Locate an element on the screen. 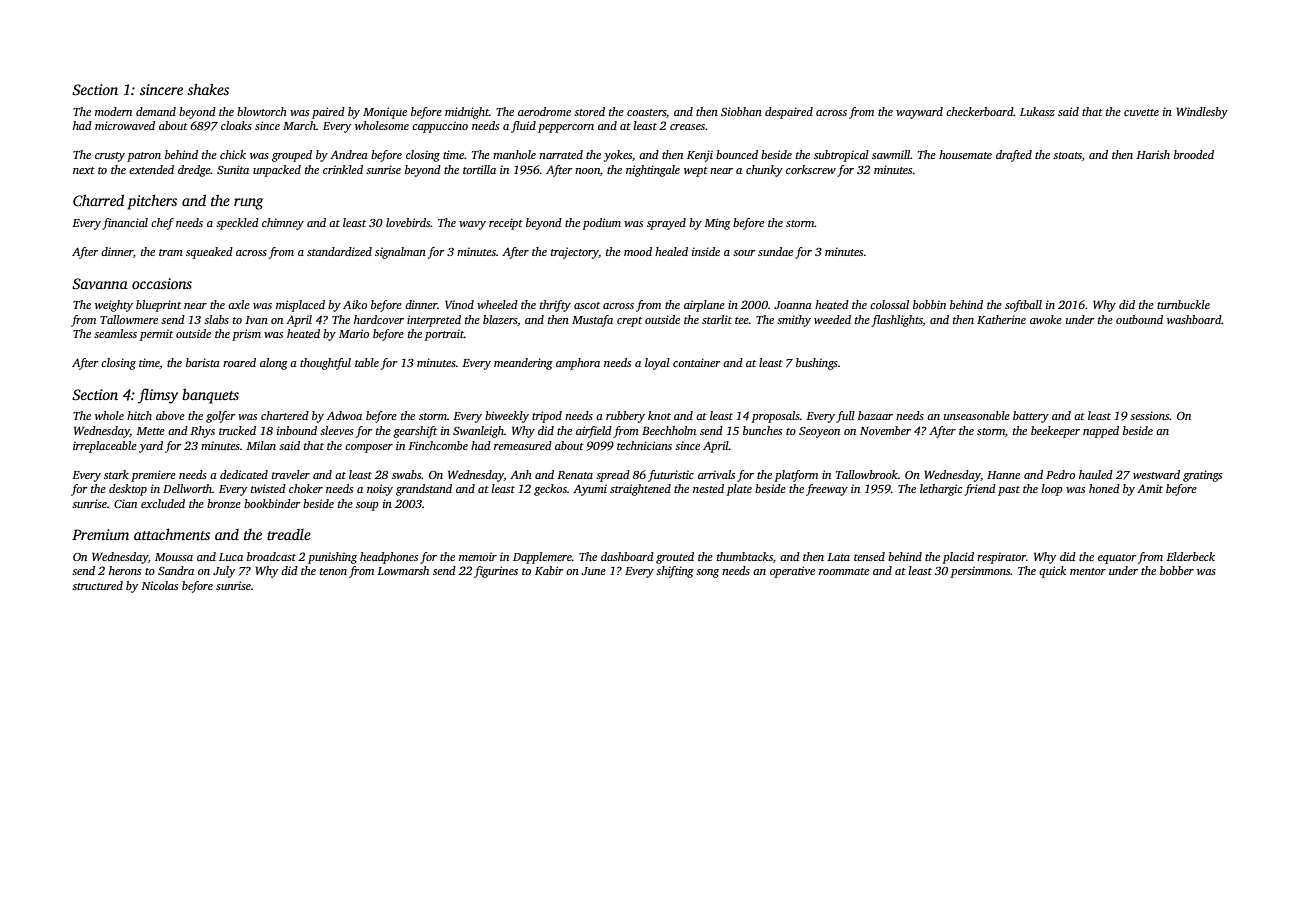 This screenshot has height=924, width=1308. Windlesby is located at coordinates (1202, 113).
